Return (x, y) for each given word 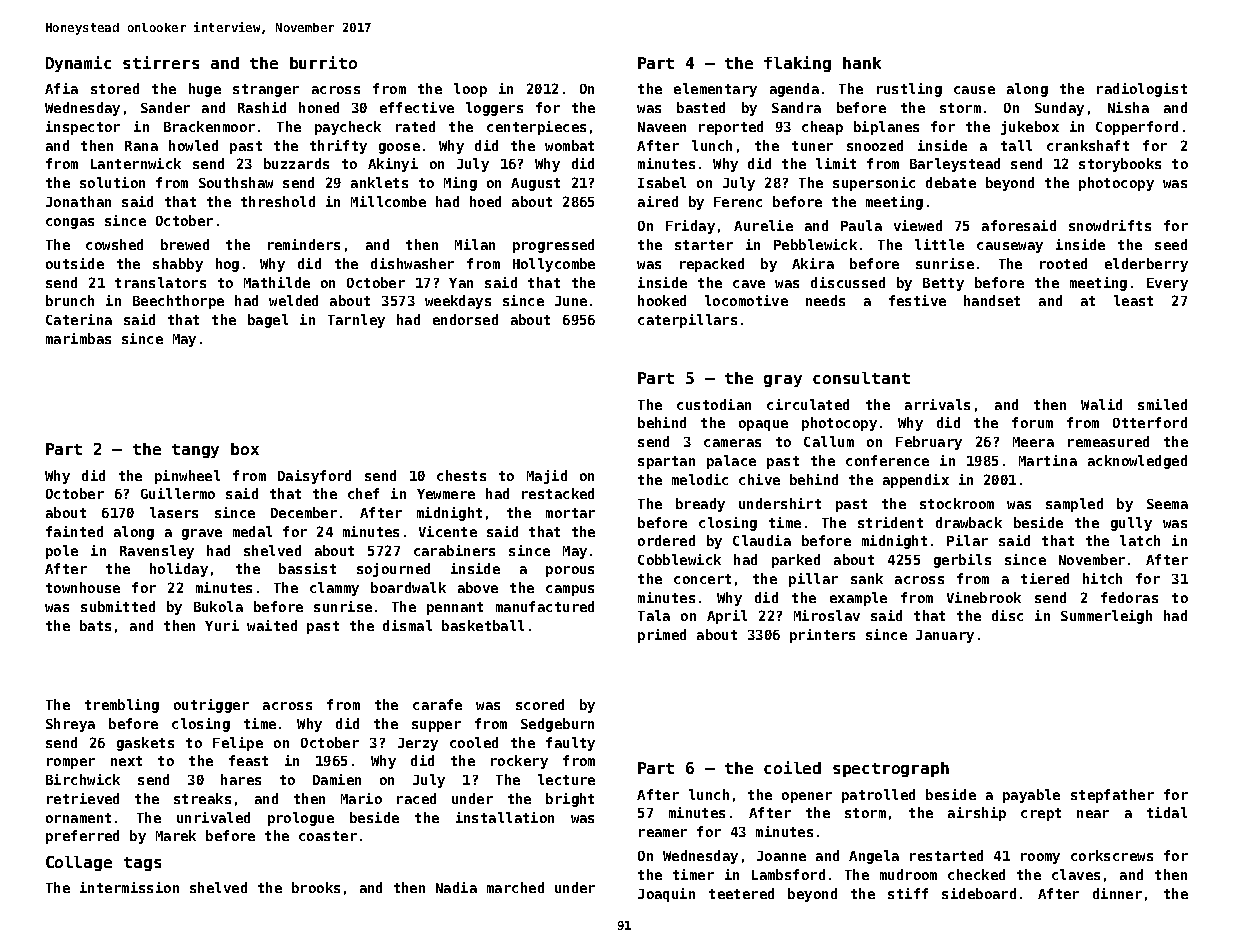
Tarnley (356, 321)
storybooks (1120, 165)
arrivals (937, 404)
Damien (337, 779)
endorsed (465, 319)
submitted (118, 606)
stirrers (161, 62)
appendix (916, 481)
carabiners (454, 550)
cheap (822, 128)
